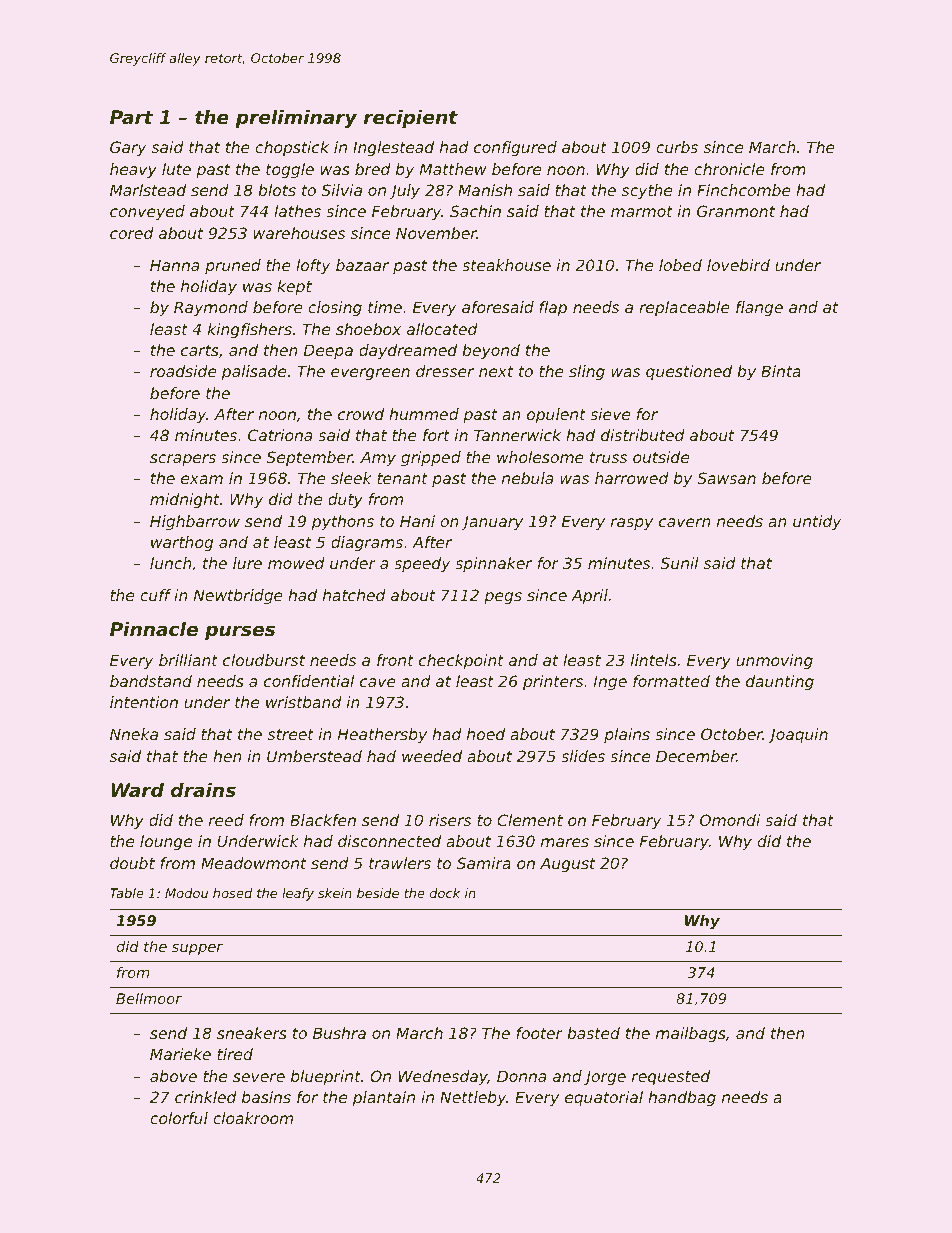 Image resolution: width=952 pixels, height=1233 pixels. I want to click on Sunil, so click(680, 563).
